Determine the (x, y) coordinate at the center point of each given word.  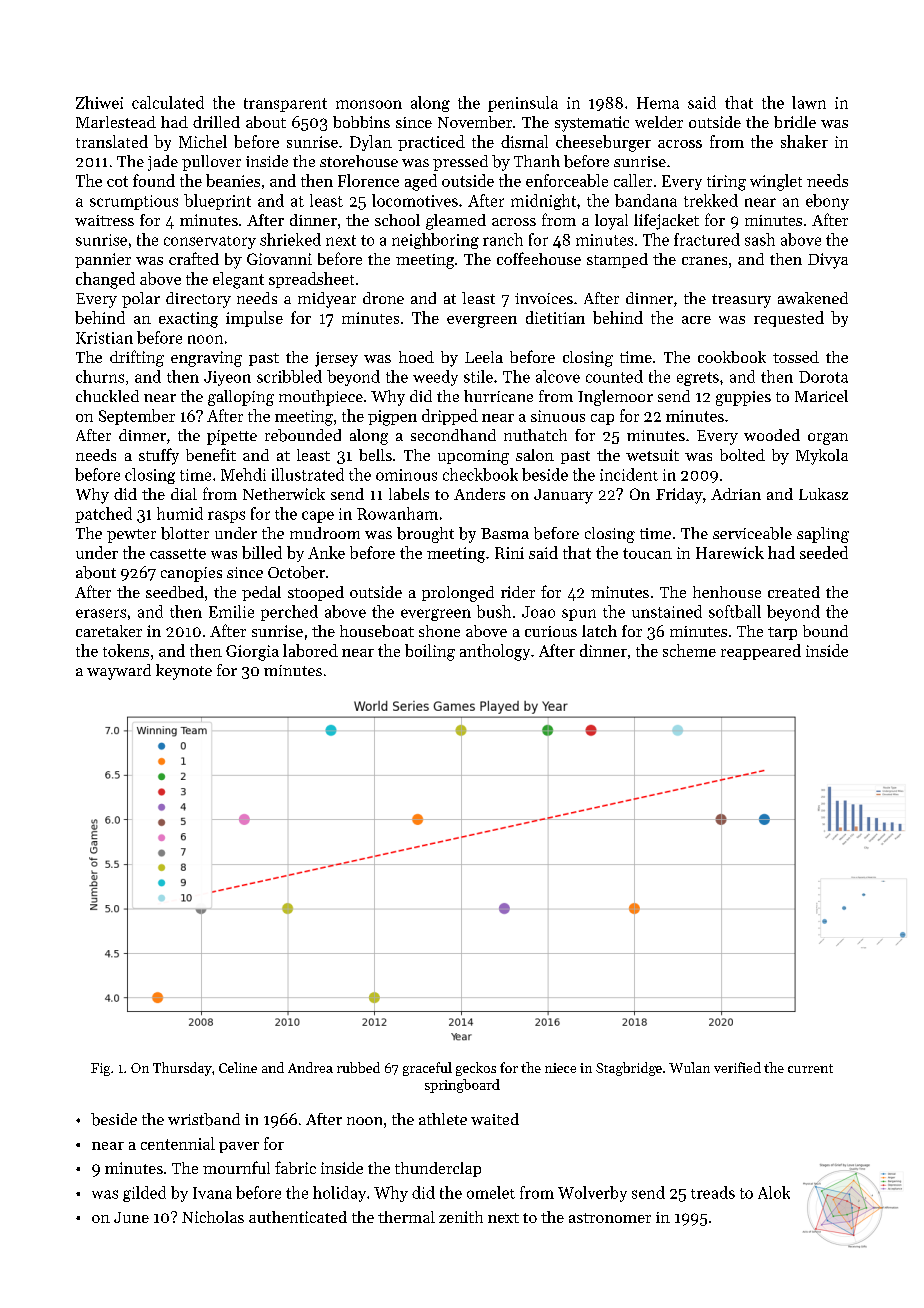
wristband (204, 1119)
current (810, 1068)
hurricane (498, 396)
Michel (203, 141)
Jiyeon (227, 378)
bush (494, 611)
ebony (827, 202)
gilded (144, 1194)
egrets (698, 379)
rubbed (358, 1067)
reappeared (761, 652)
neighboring (435, 241)
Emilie (231, 611)
